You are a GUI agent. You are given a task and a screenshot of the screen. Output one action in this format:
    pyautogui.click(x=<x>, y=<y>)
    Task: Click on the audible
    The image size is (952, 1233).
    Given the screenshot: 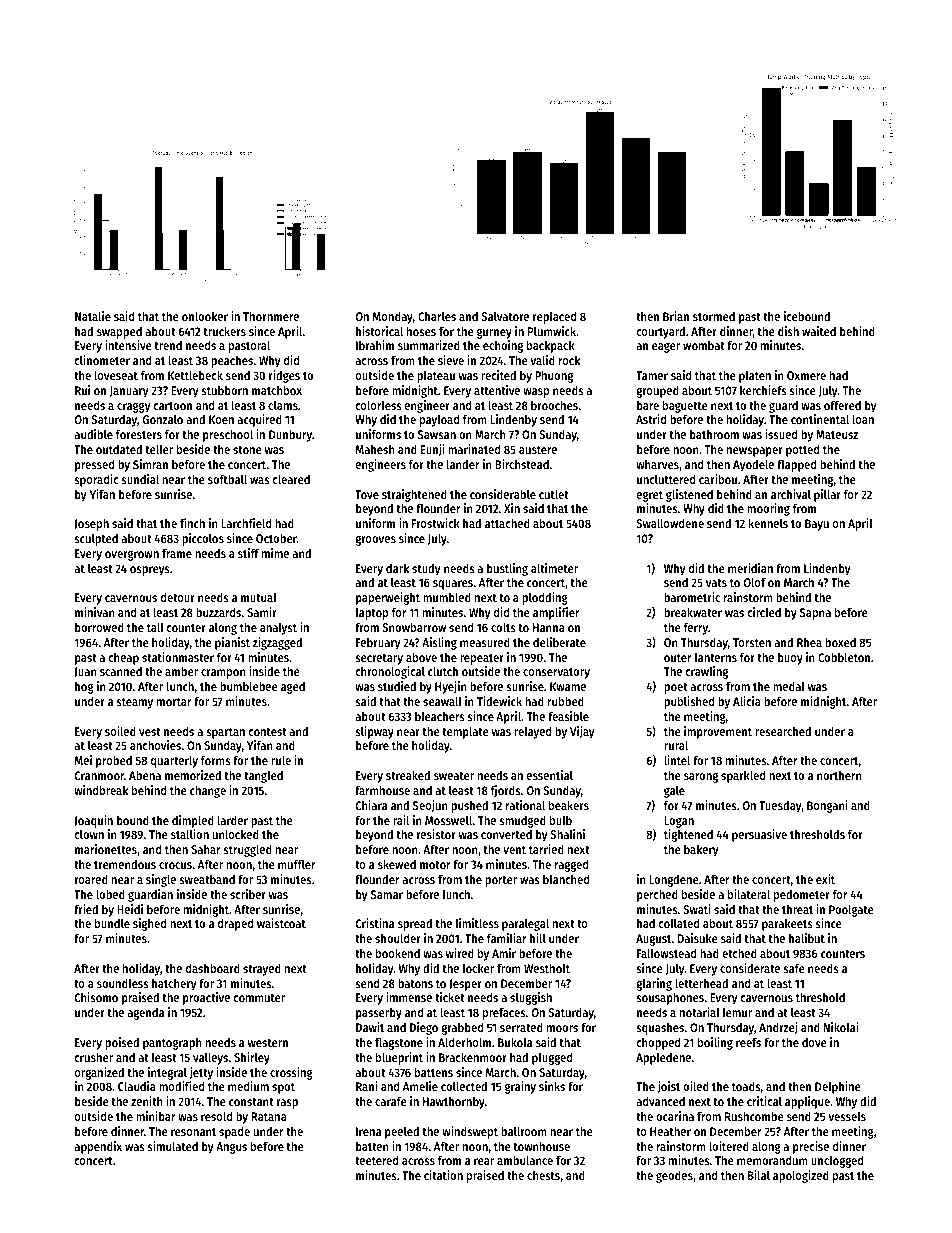 What is the action you would take?
    pyautogui.click(x=93, y=434)
